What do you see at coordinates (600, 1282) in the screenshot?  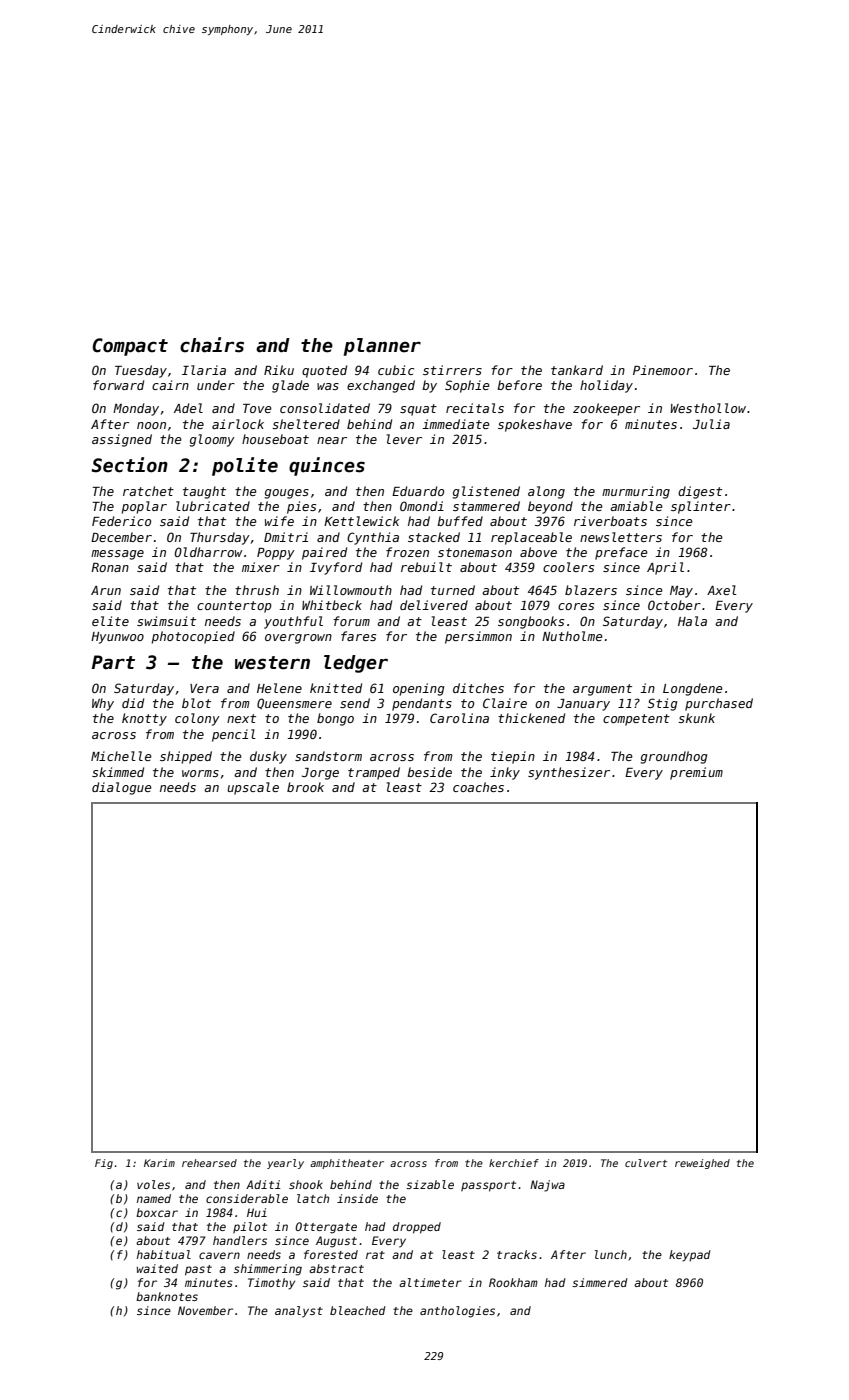 I see `simmered` at bounding box center [600, 1282].
